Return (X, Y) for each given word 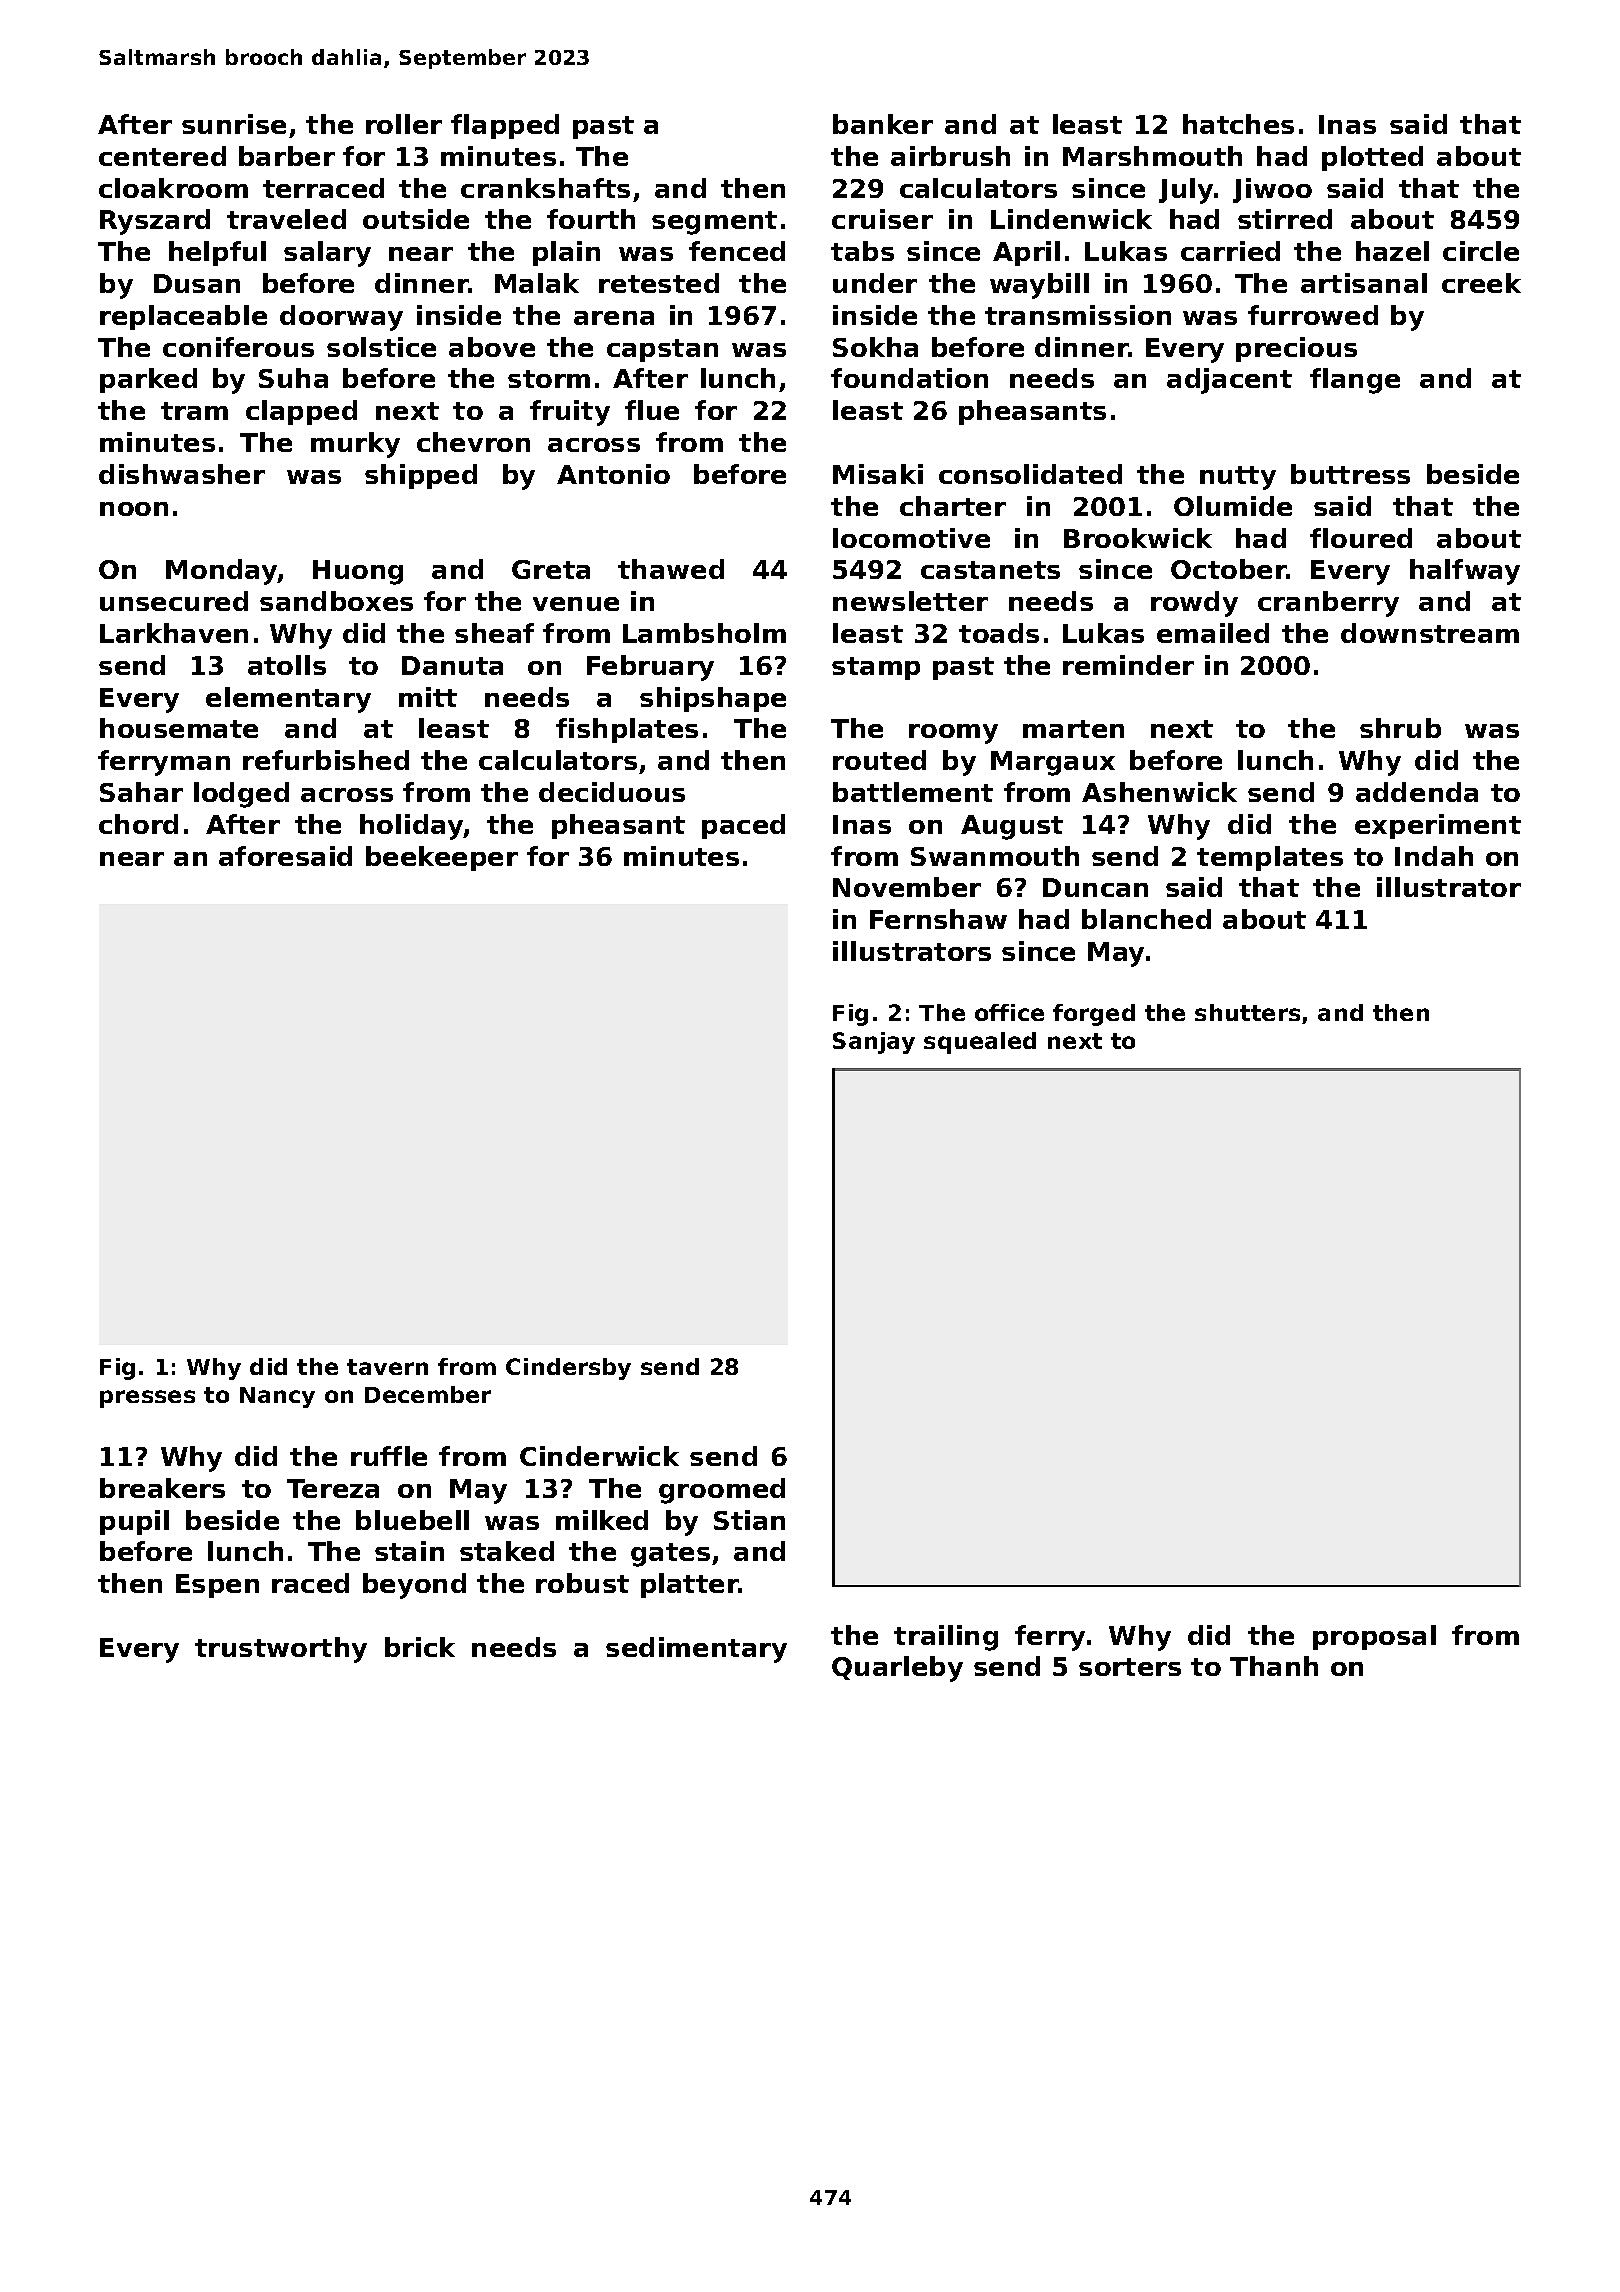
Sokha (875, 347)
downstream (1430, 633)
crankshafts (545, 188)
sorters (1130, 1667)
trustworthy (281, 1650)
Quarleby (897, 1669)
